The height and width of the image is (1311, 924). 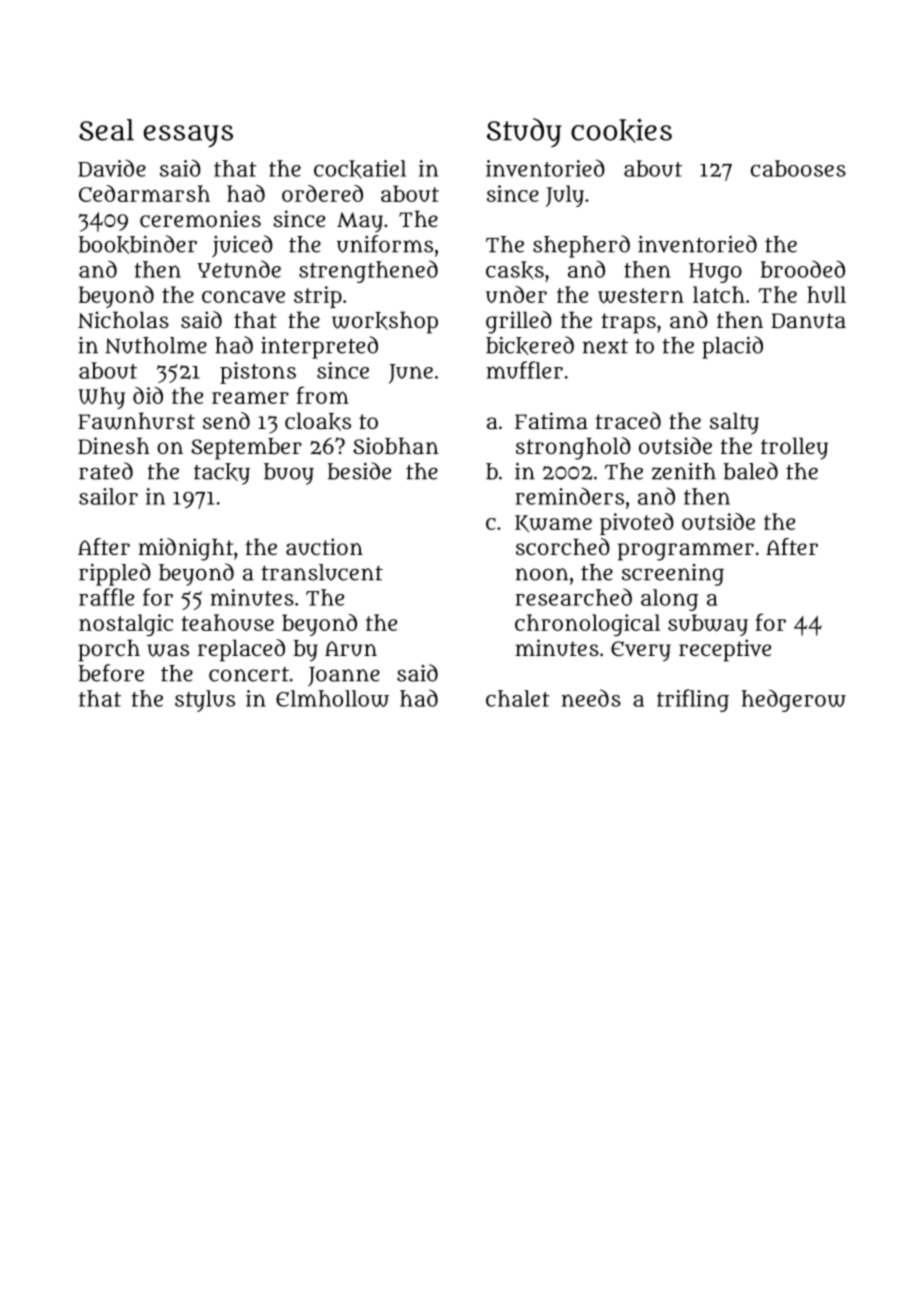 I want to click on Hugo, so click(x=715, y=273).
